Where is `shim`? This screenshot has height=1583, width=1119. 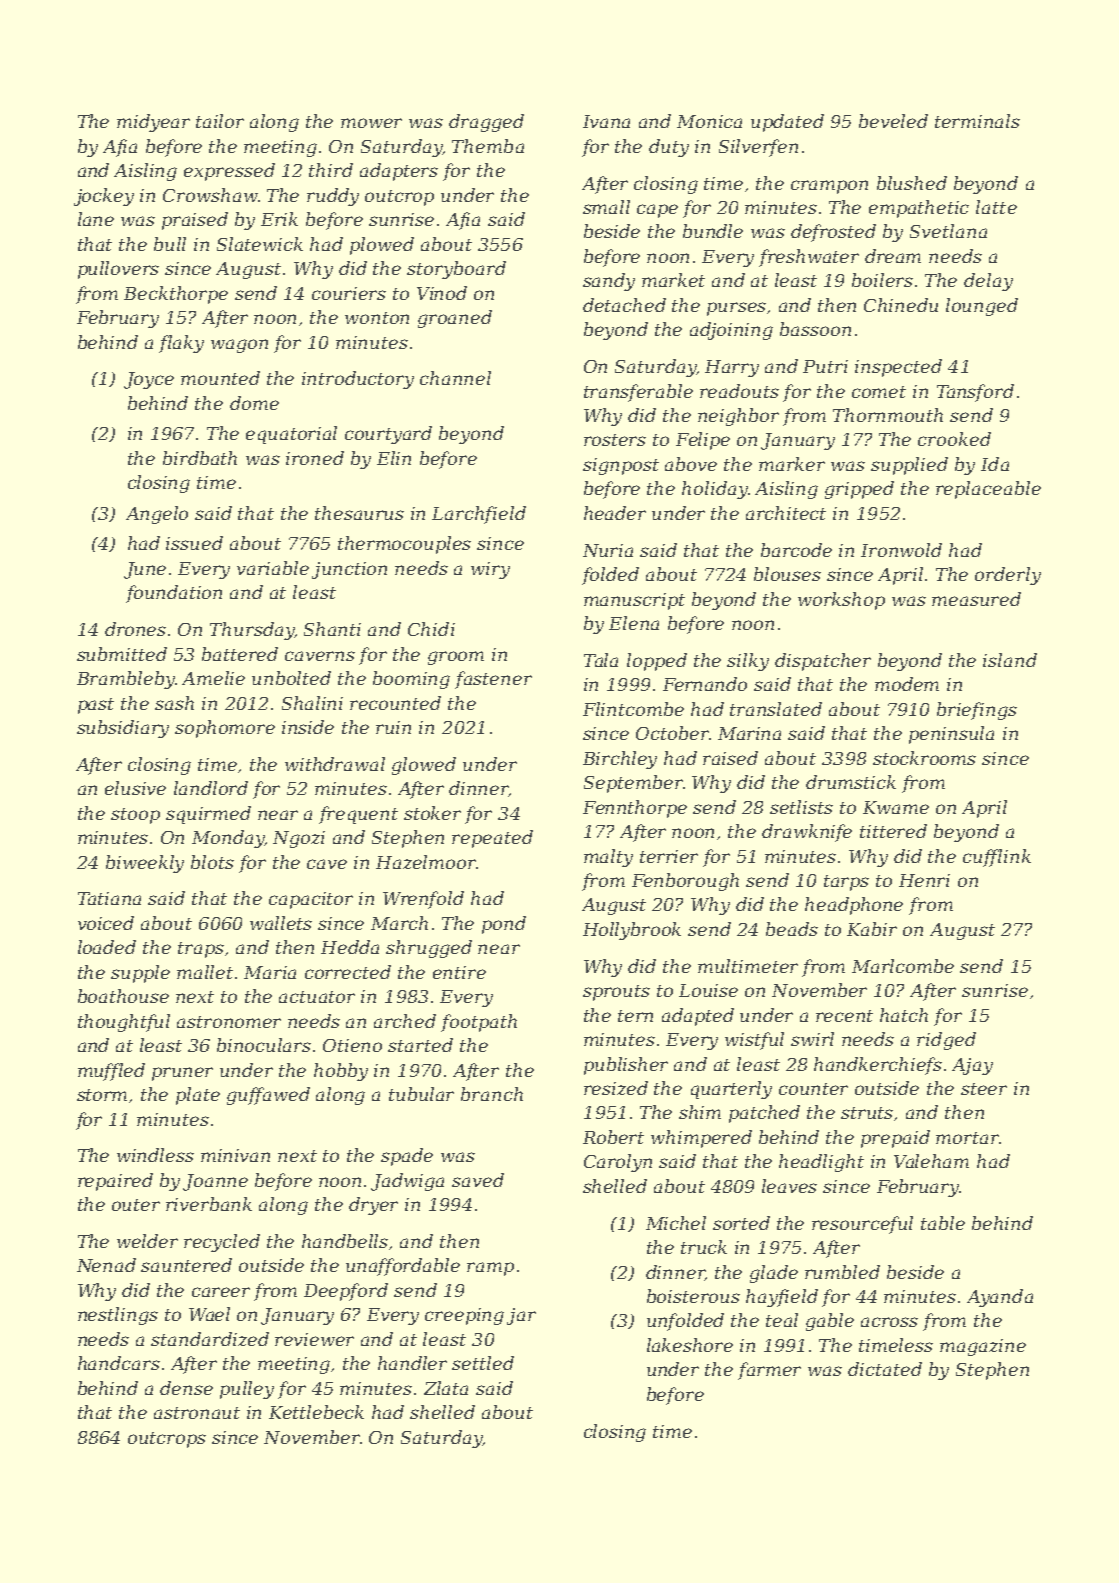 shim is located at coordinates (700, 1112).
